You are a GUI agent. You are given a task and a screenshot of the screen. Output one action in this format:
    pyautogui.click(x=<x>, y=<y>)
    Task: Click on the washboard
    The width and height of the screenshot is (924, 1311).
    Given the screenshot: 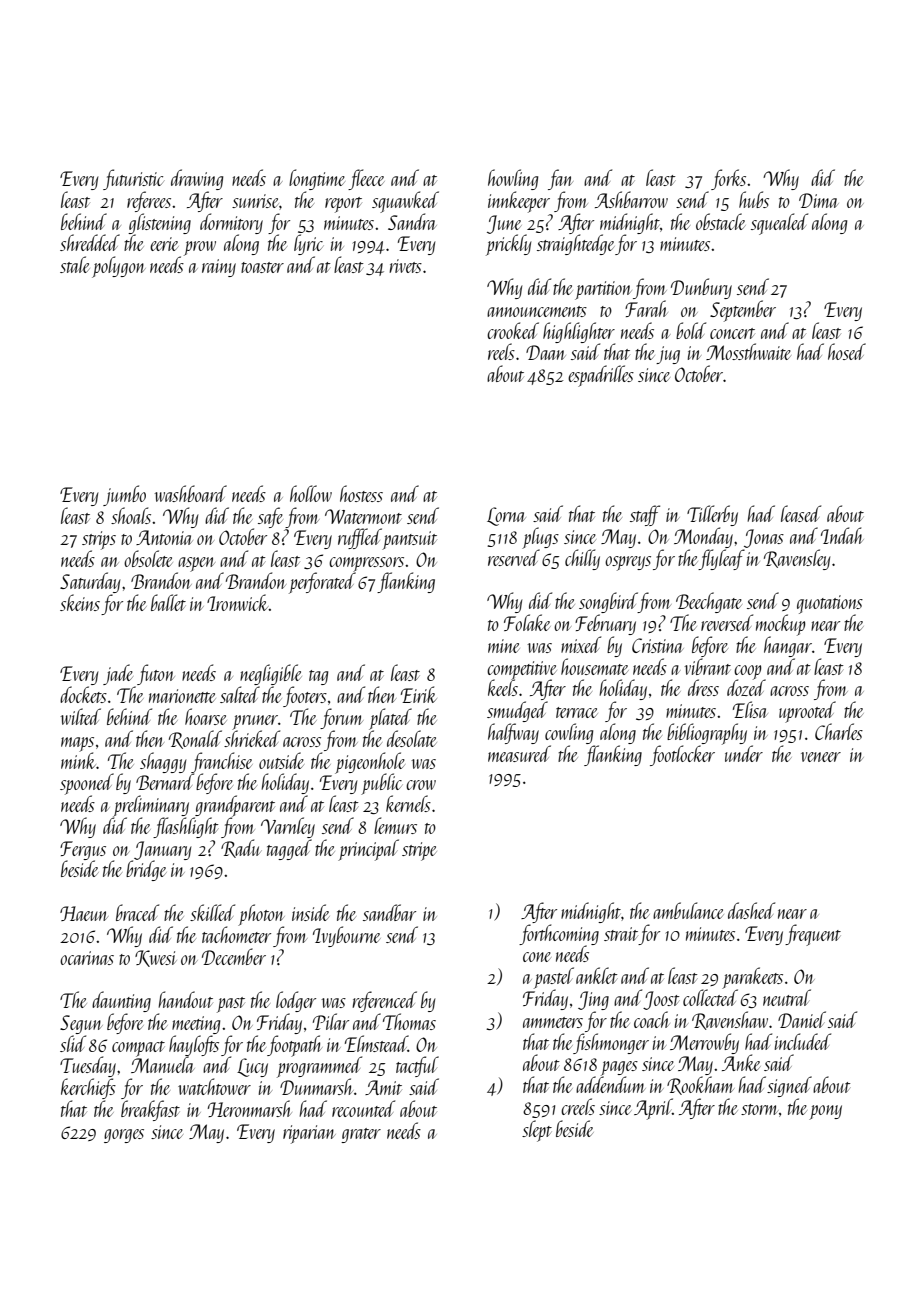 What is the action you would take?
    pyautogui.click(x=190, y=493)
